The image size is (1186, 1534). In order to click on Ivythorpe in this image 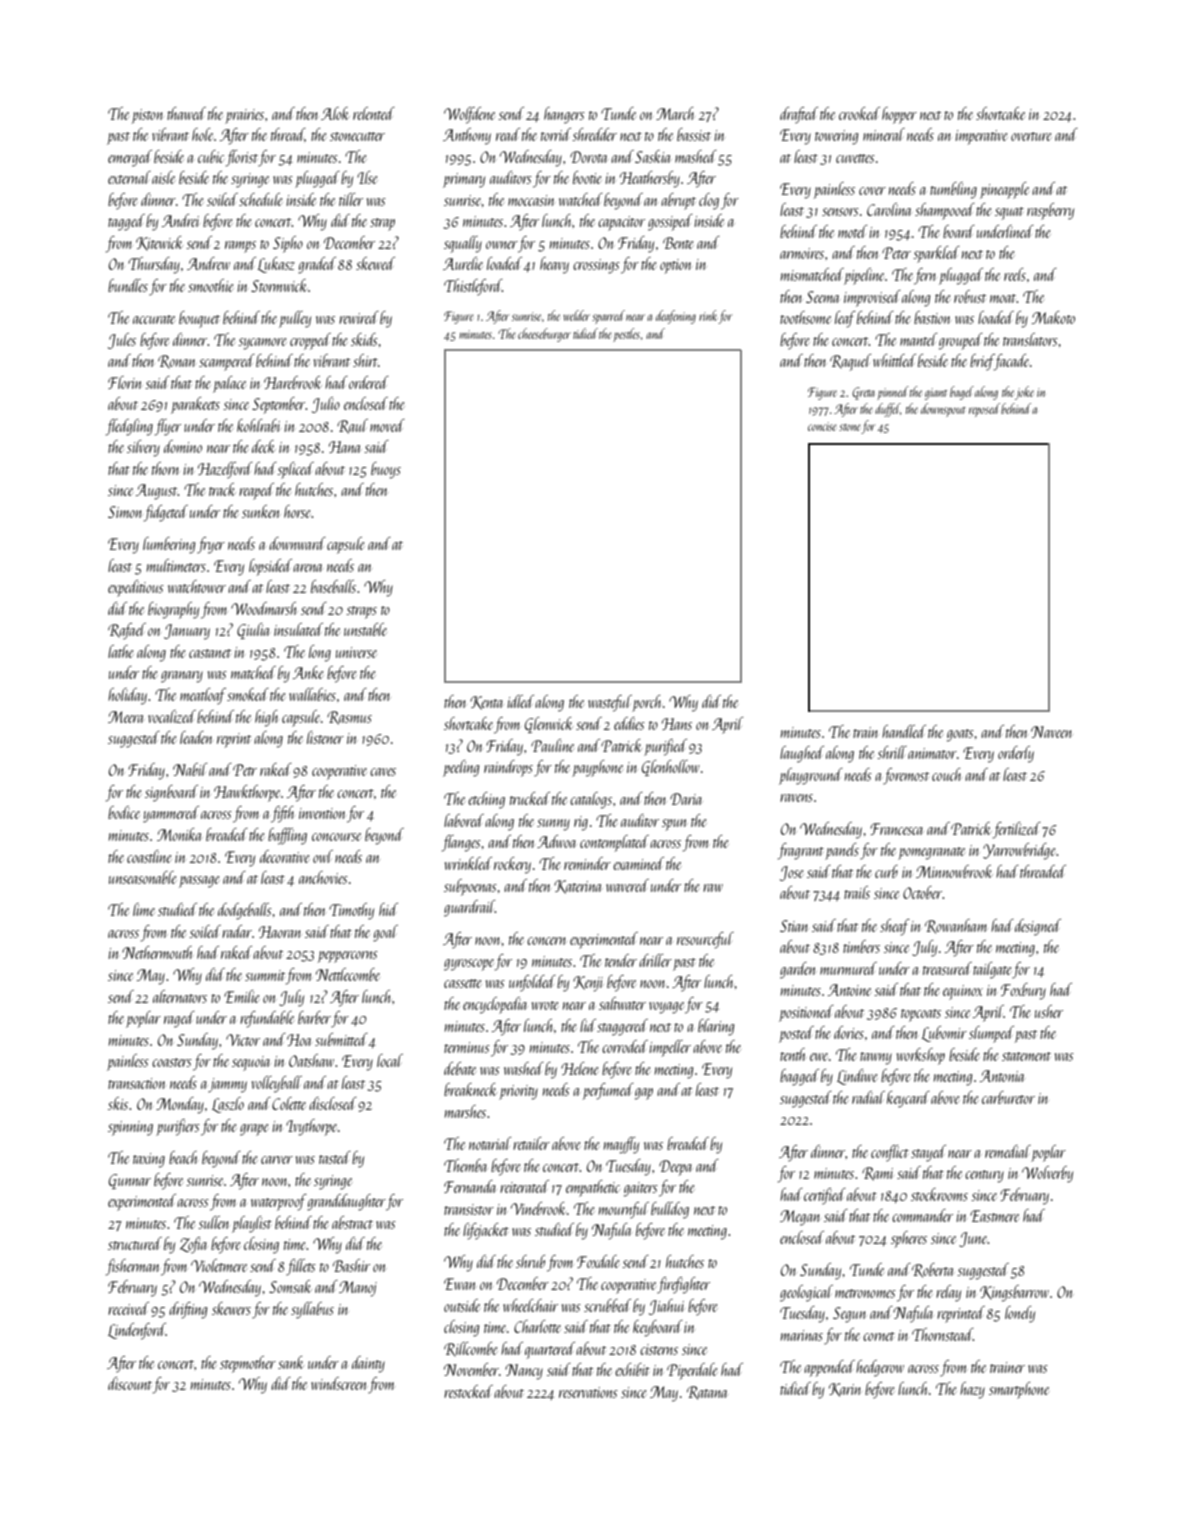, I will do `click(311, 1127)`.
